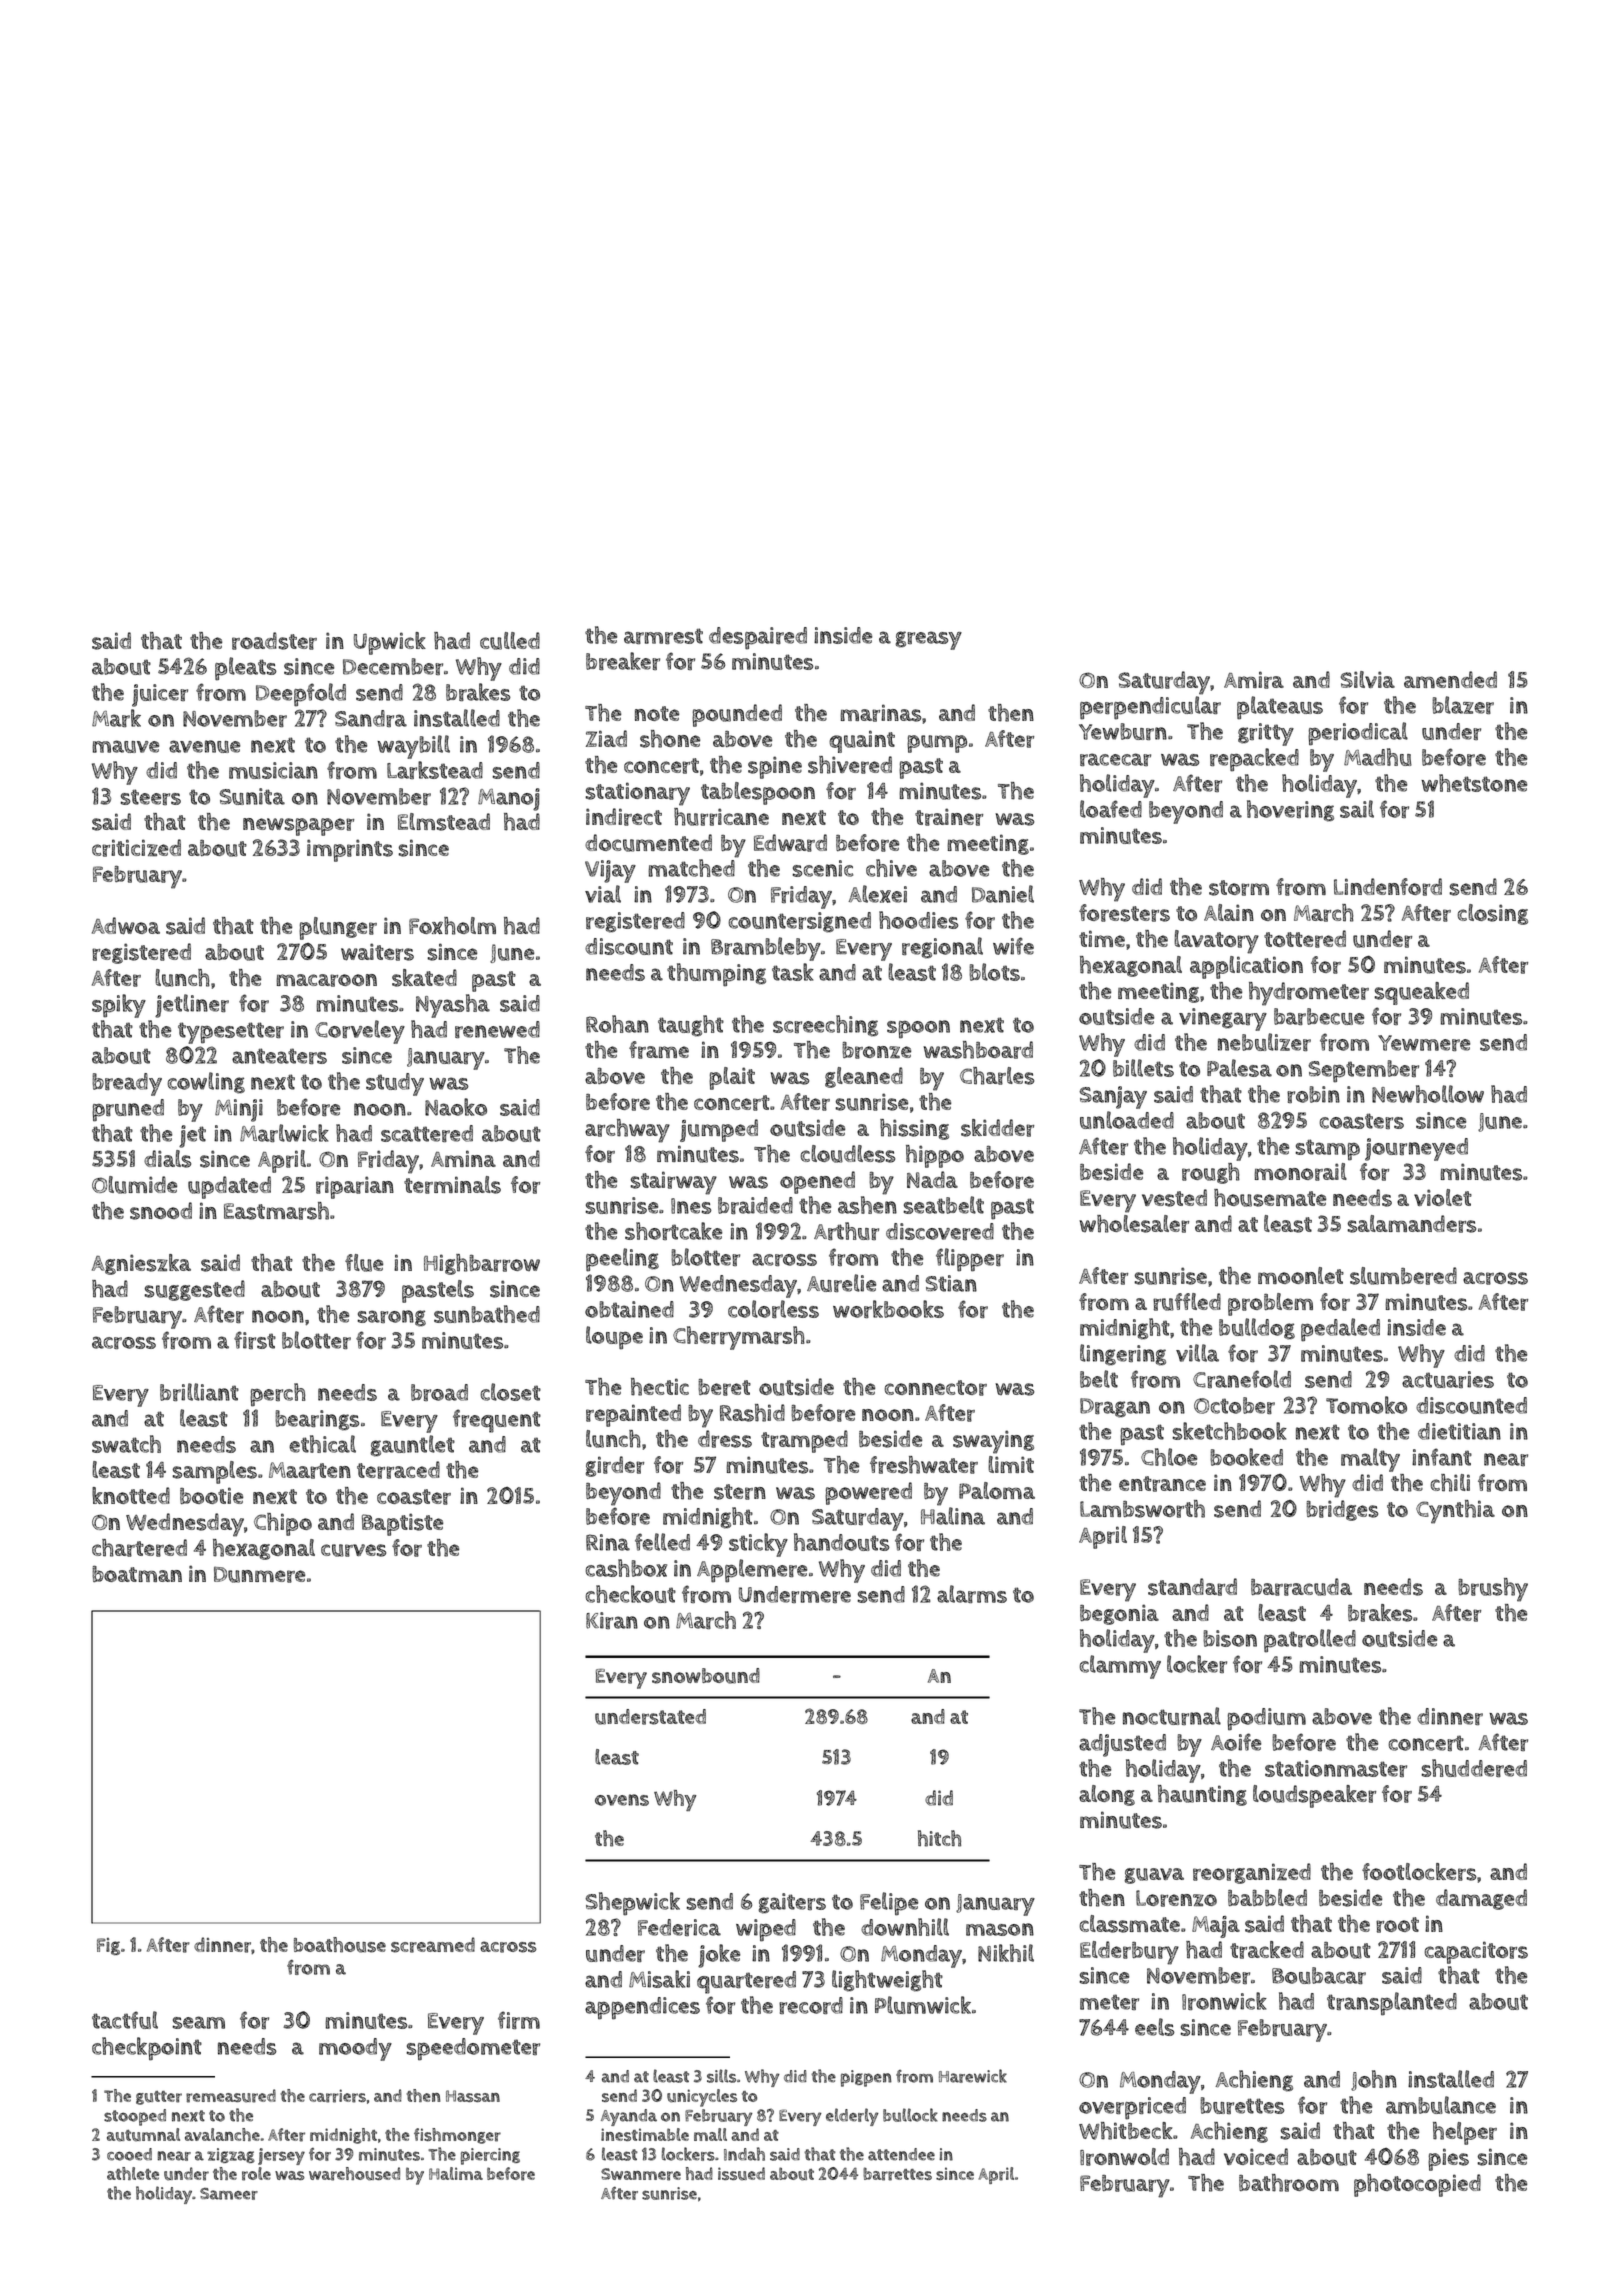  What do you see at coordinates (1417, 2185) in the screenshot?
I see `photocopied` at bounding box center [1417, 2185].
